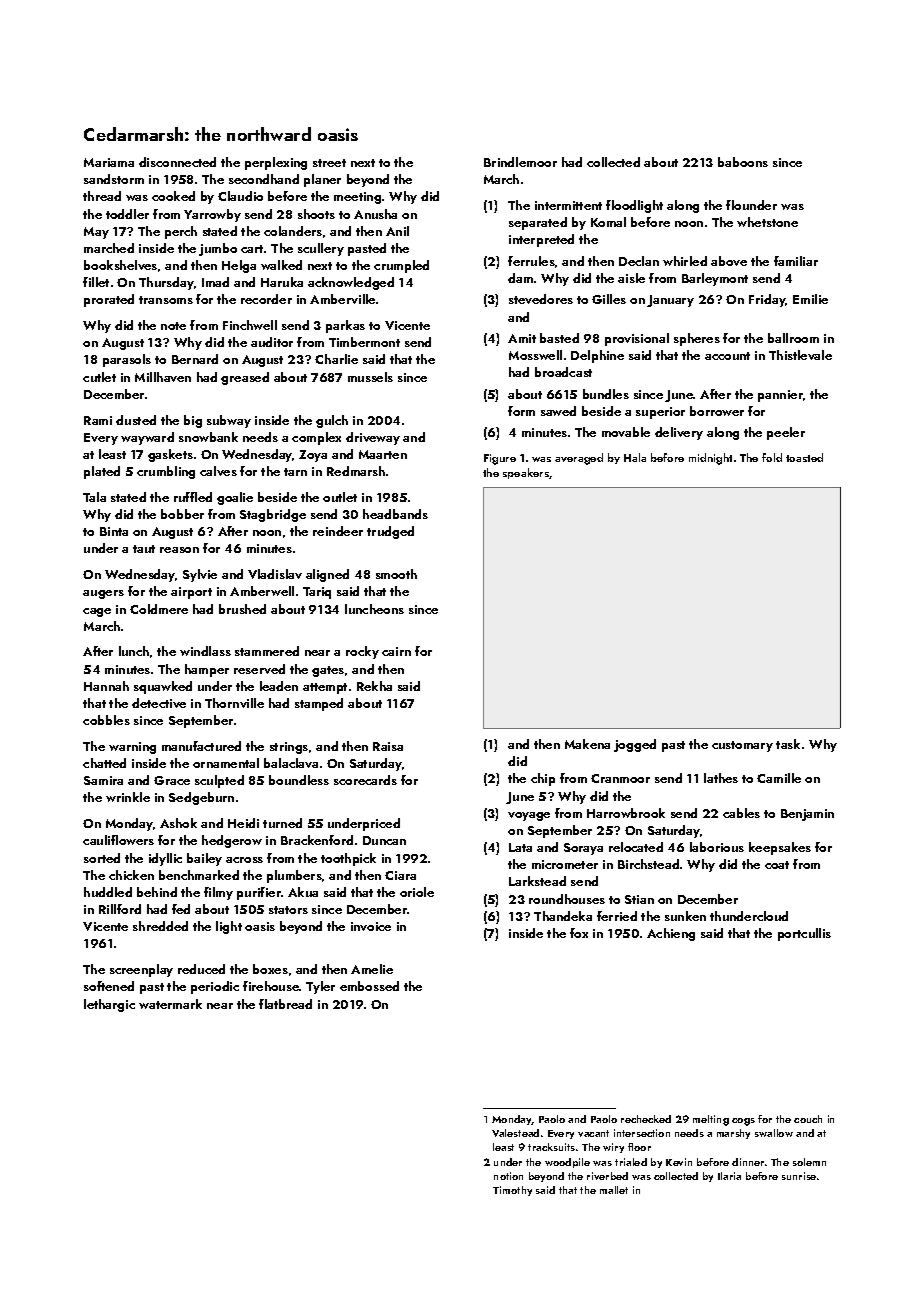 This screenshot has height=1308, width=924. Describe the element at coordinates (743, 162) in the screenshot. I see `baboons` at that location.
